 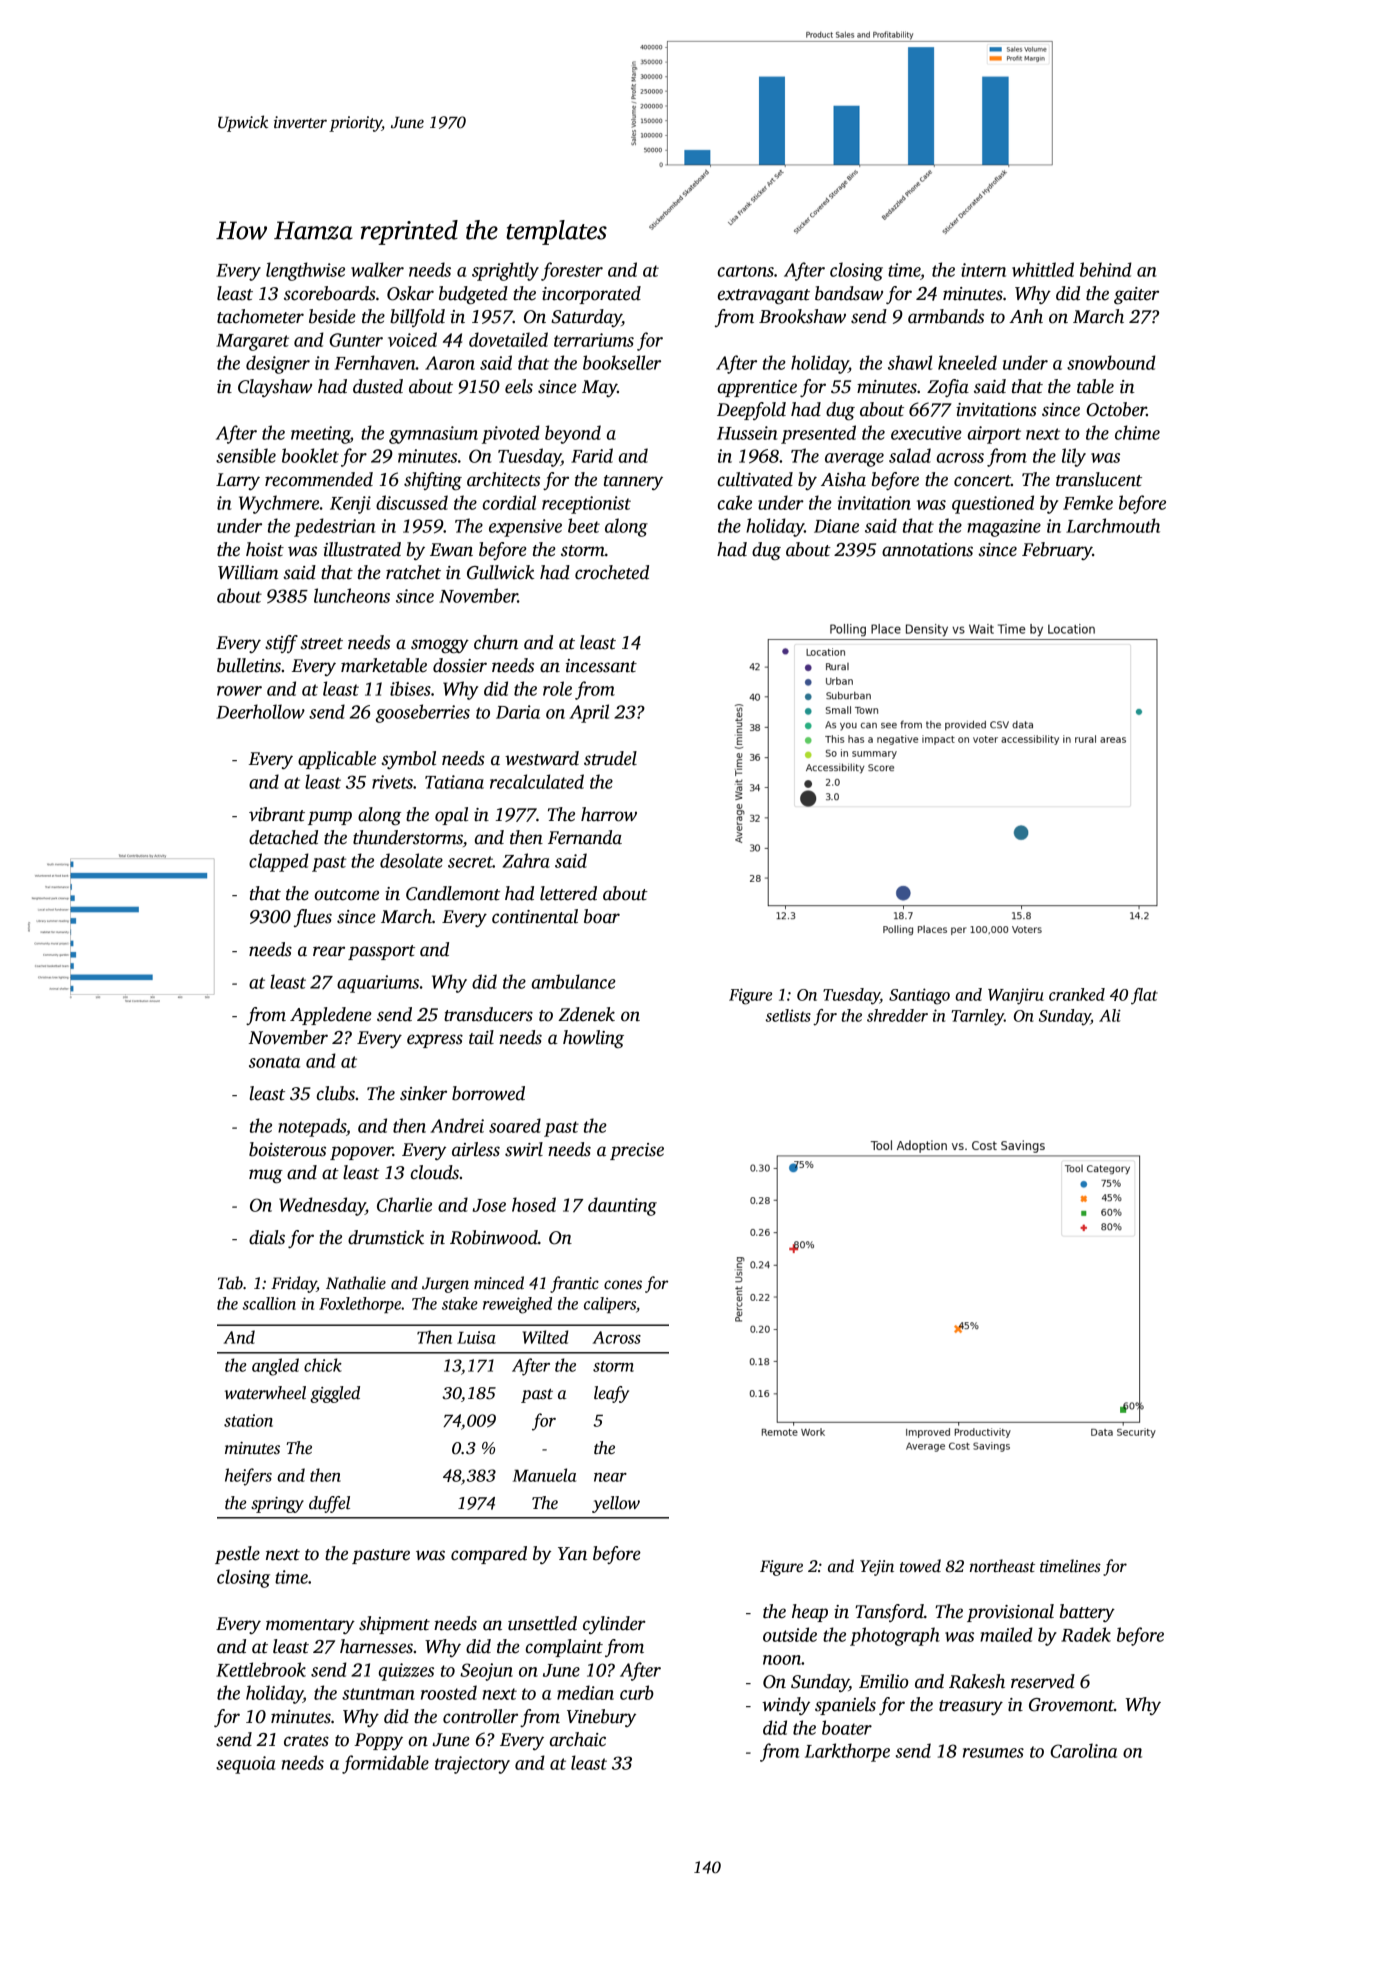 What do you see at coordinates (260, 316) in the screenshot?
I see `tachometer` at bounding box center [260, 316].
